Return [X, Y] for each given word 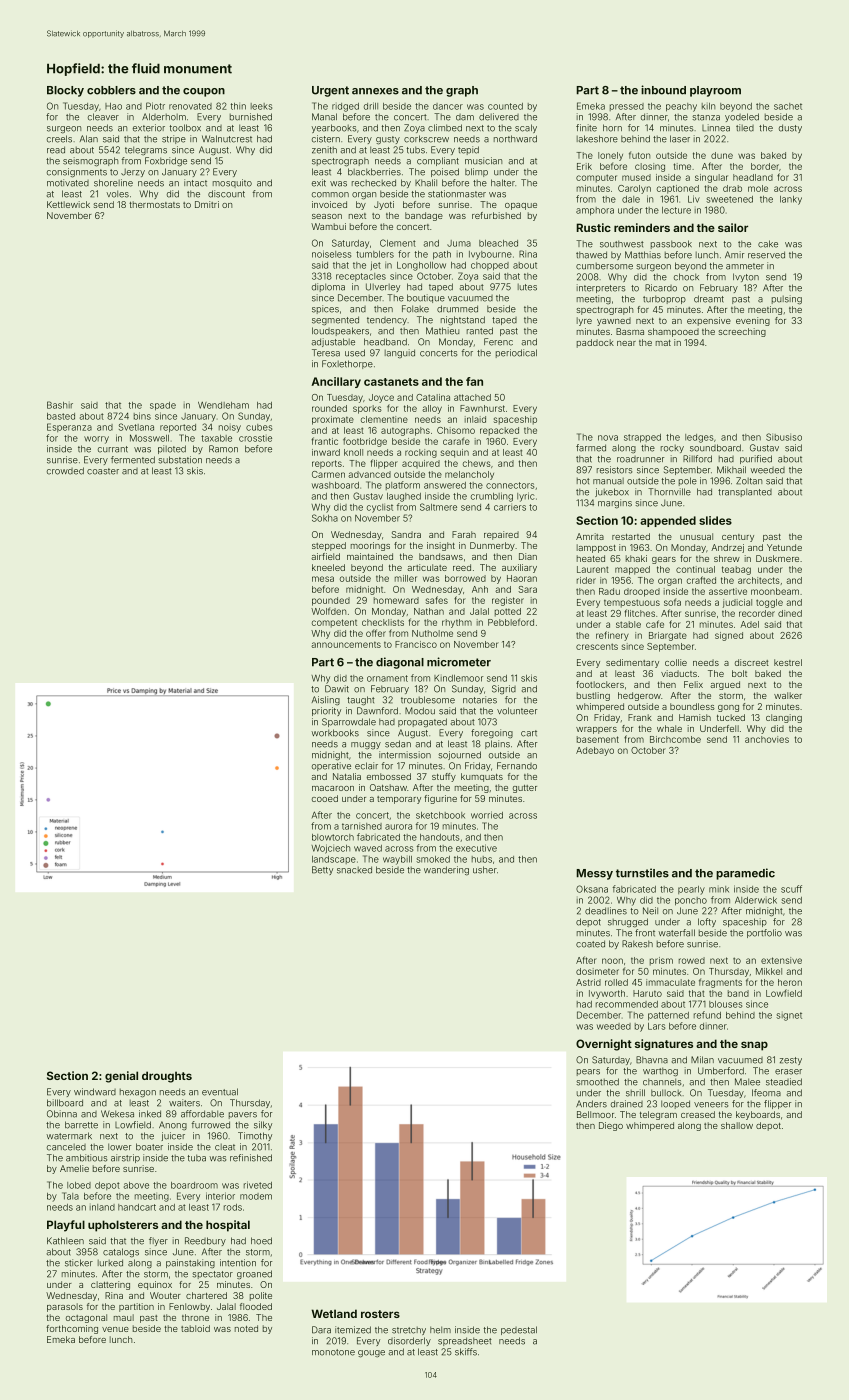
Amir [734, 254]
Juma [459, 243]
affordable [202, 1114]
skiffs [466, 1352]
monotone [333, 1352]
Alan [89, 139]
